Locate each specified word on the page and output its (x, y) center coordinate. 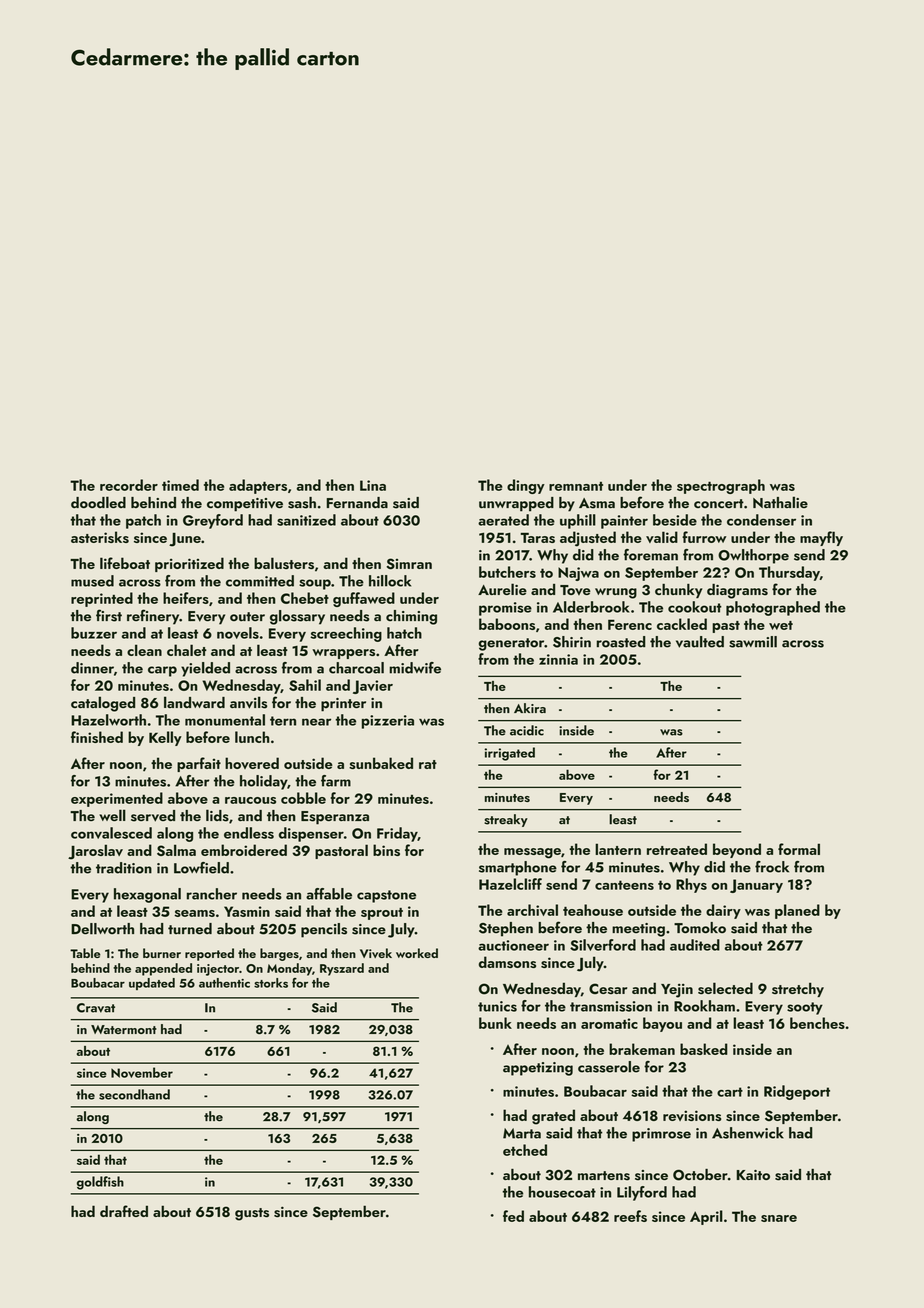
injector (218, 970)
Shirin (572, 642)
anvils (248, 702)
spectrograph (721, 486)
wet (781, 625)
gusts (252, 1214)
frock (772, 867)
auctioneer (513, 945)
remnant (576, 486)
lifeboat (125, 563)
